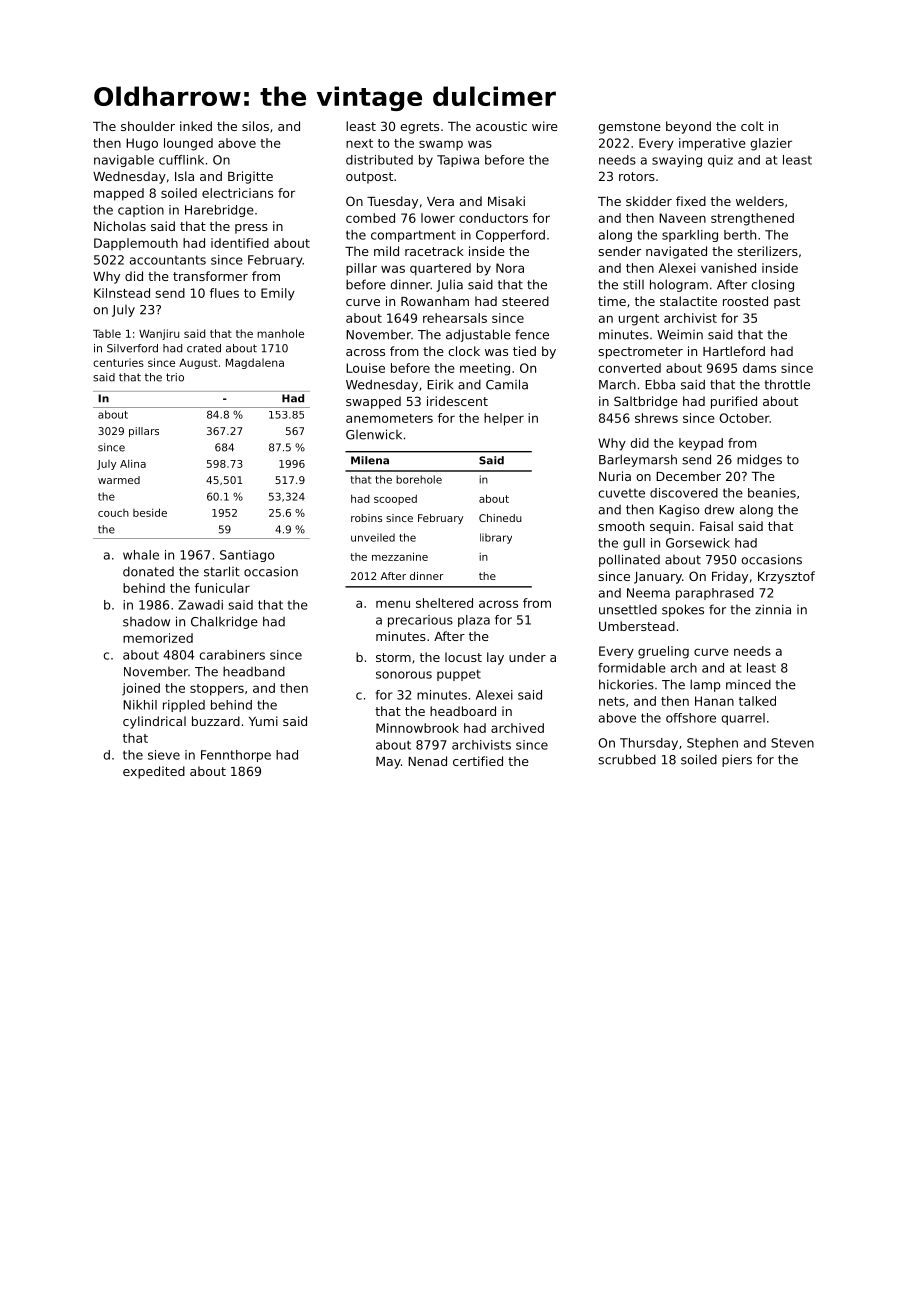  What do you see at coordinates (146, 622) in the screenshot?
I see `shadow` at bounding box center [146, 622].
